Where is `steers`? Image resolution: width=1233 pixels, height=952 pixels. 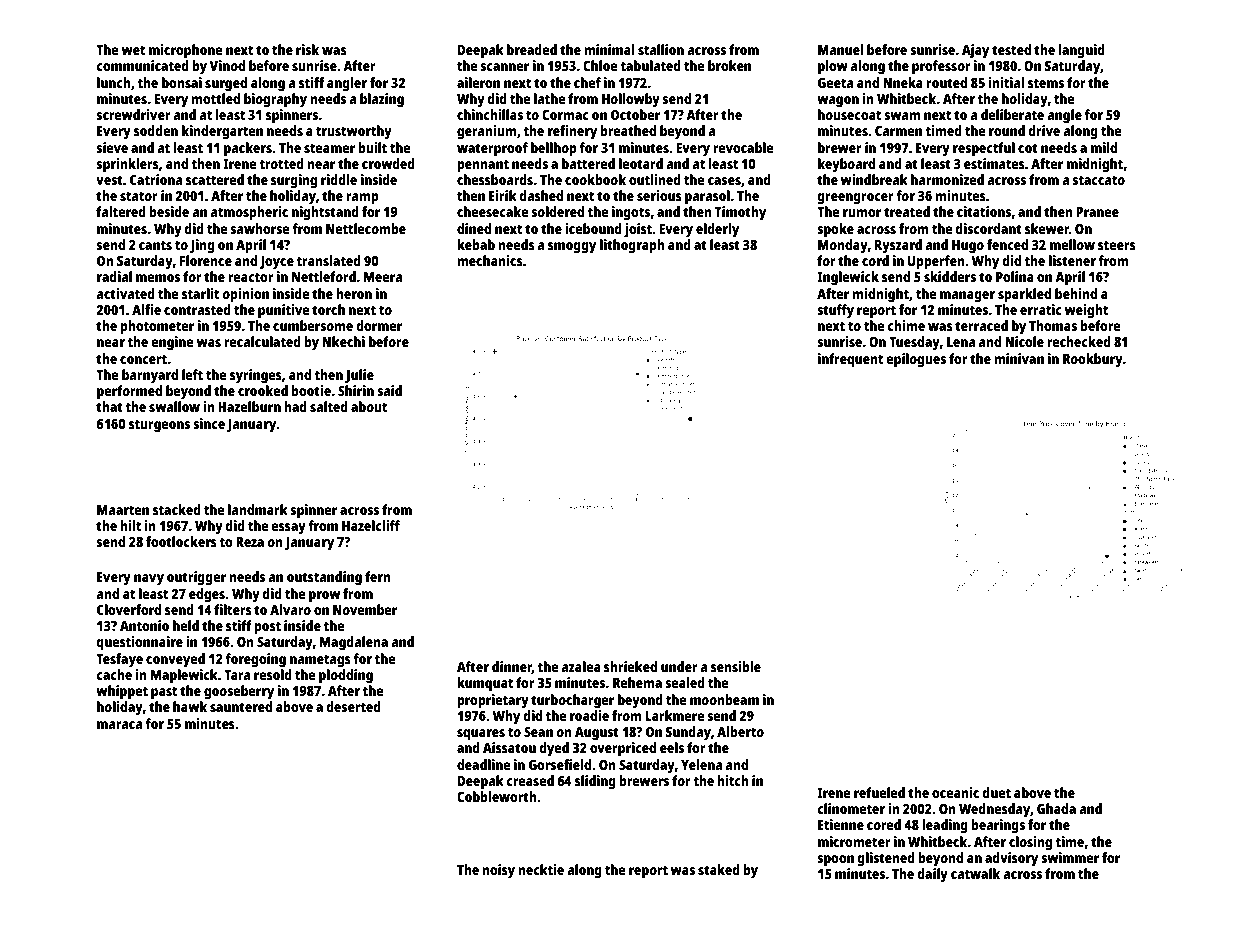
steers is located at coordinates (1117, 245).
